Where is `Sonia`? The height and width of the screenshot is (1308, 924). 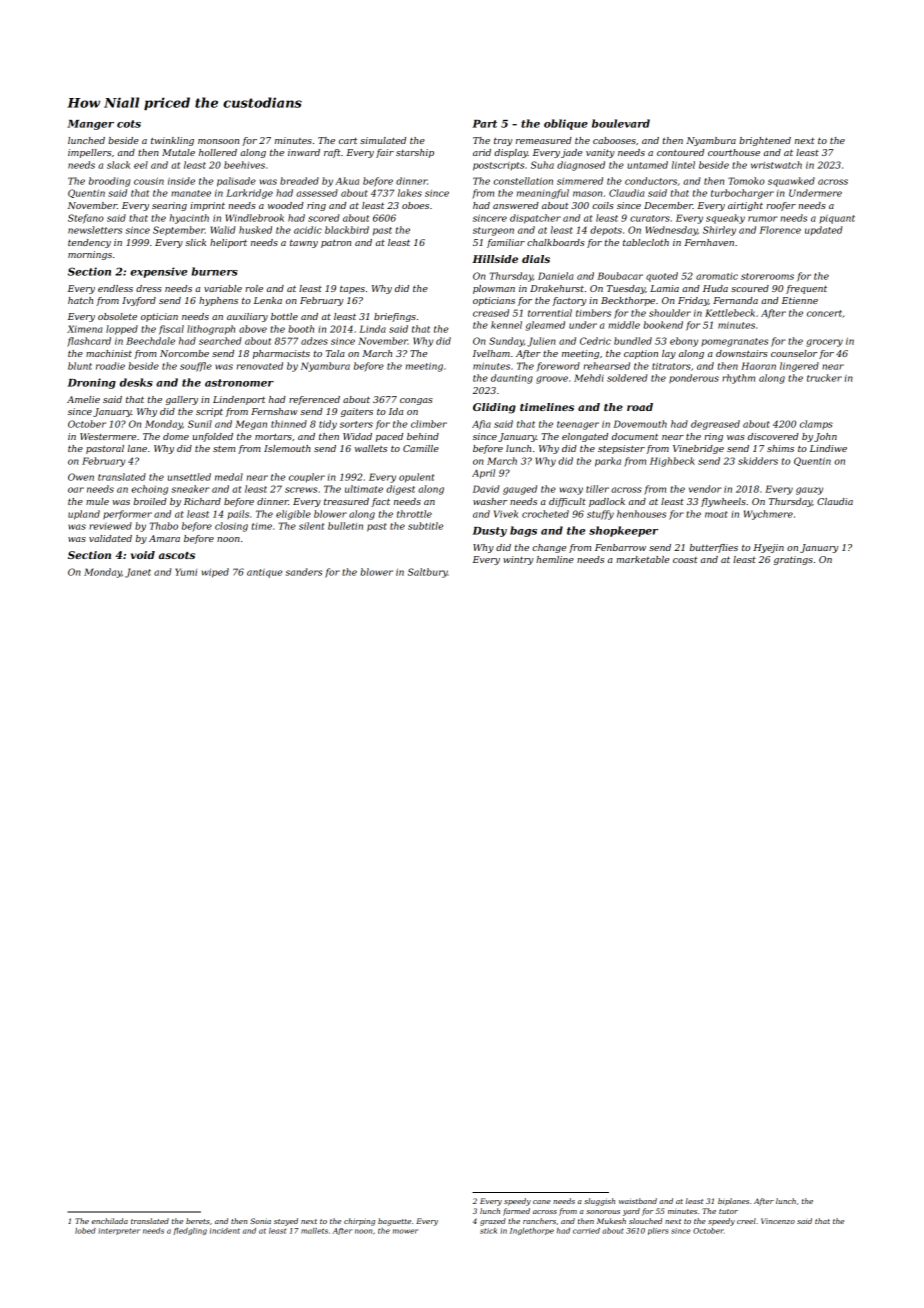
Sonia is located at coordinates (260, 1221).
